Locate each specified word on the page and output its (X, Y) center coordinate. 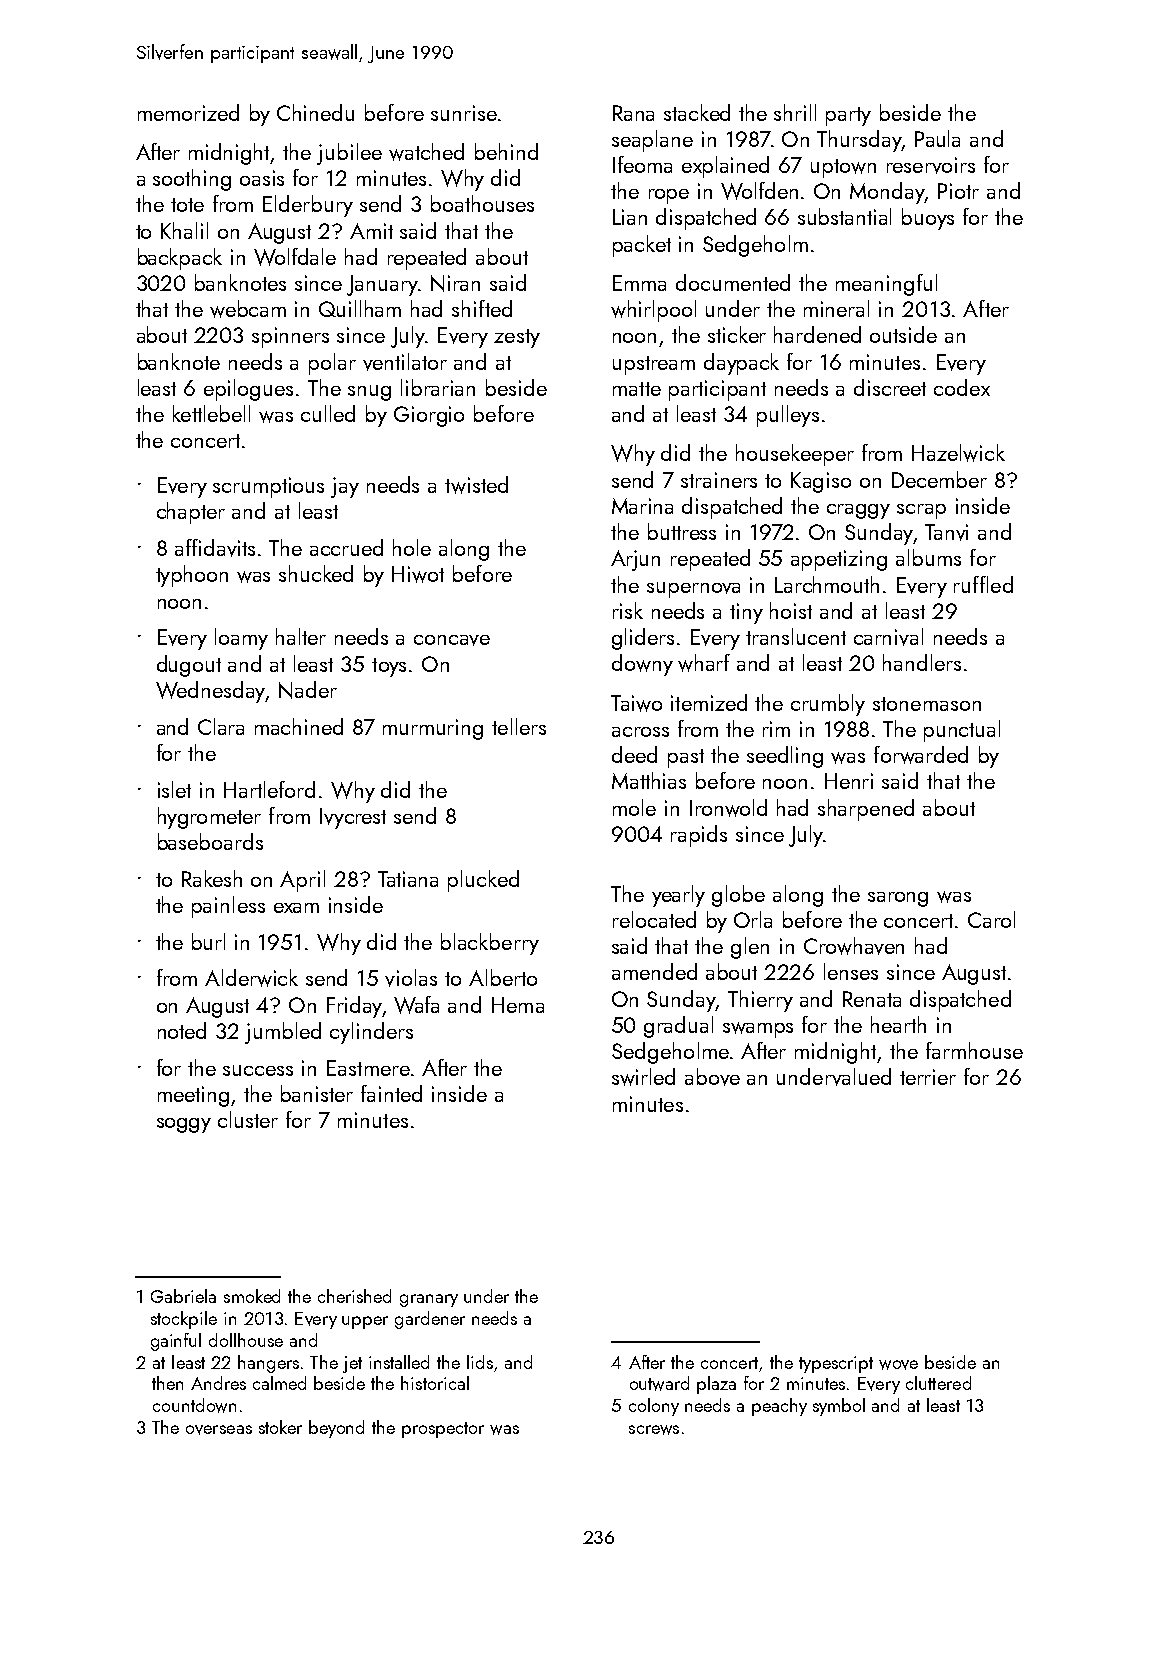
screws (654, 1430)
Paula (937, 138)
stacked (697, 112)
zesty (517, 338)
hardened (817, 334)
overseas (219, 1430)
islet (174, 789)
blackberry (490, 944)
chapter (191, 513)
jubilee (349, 154)
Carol (991, 919)
